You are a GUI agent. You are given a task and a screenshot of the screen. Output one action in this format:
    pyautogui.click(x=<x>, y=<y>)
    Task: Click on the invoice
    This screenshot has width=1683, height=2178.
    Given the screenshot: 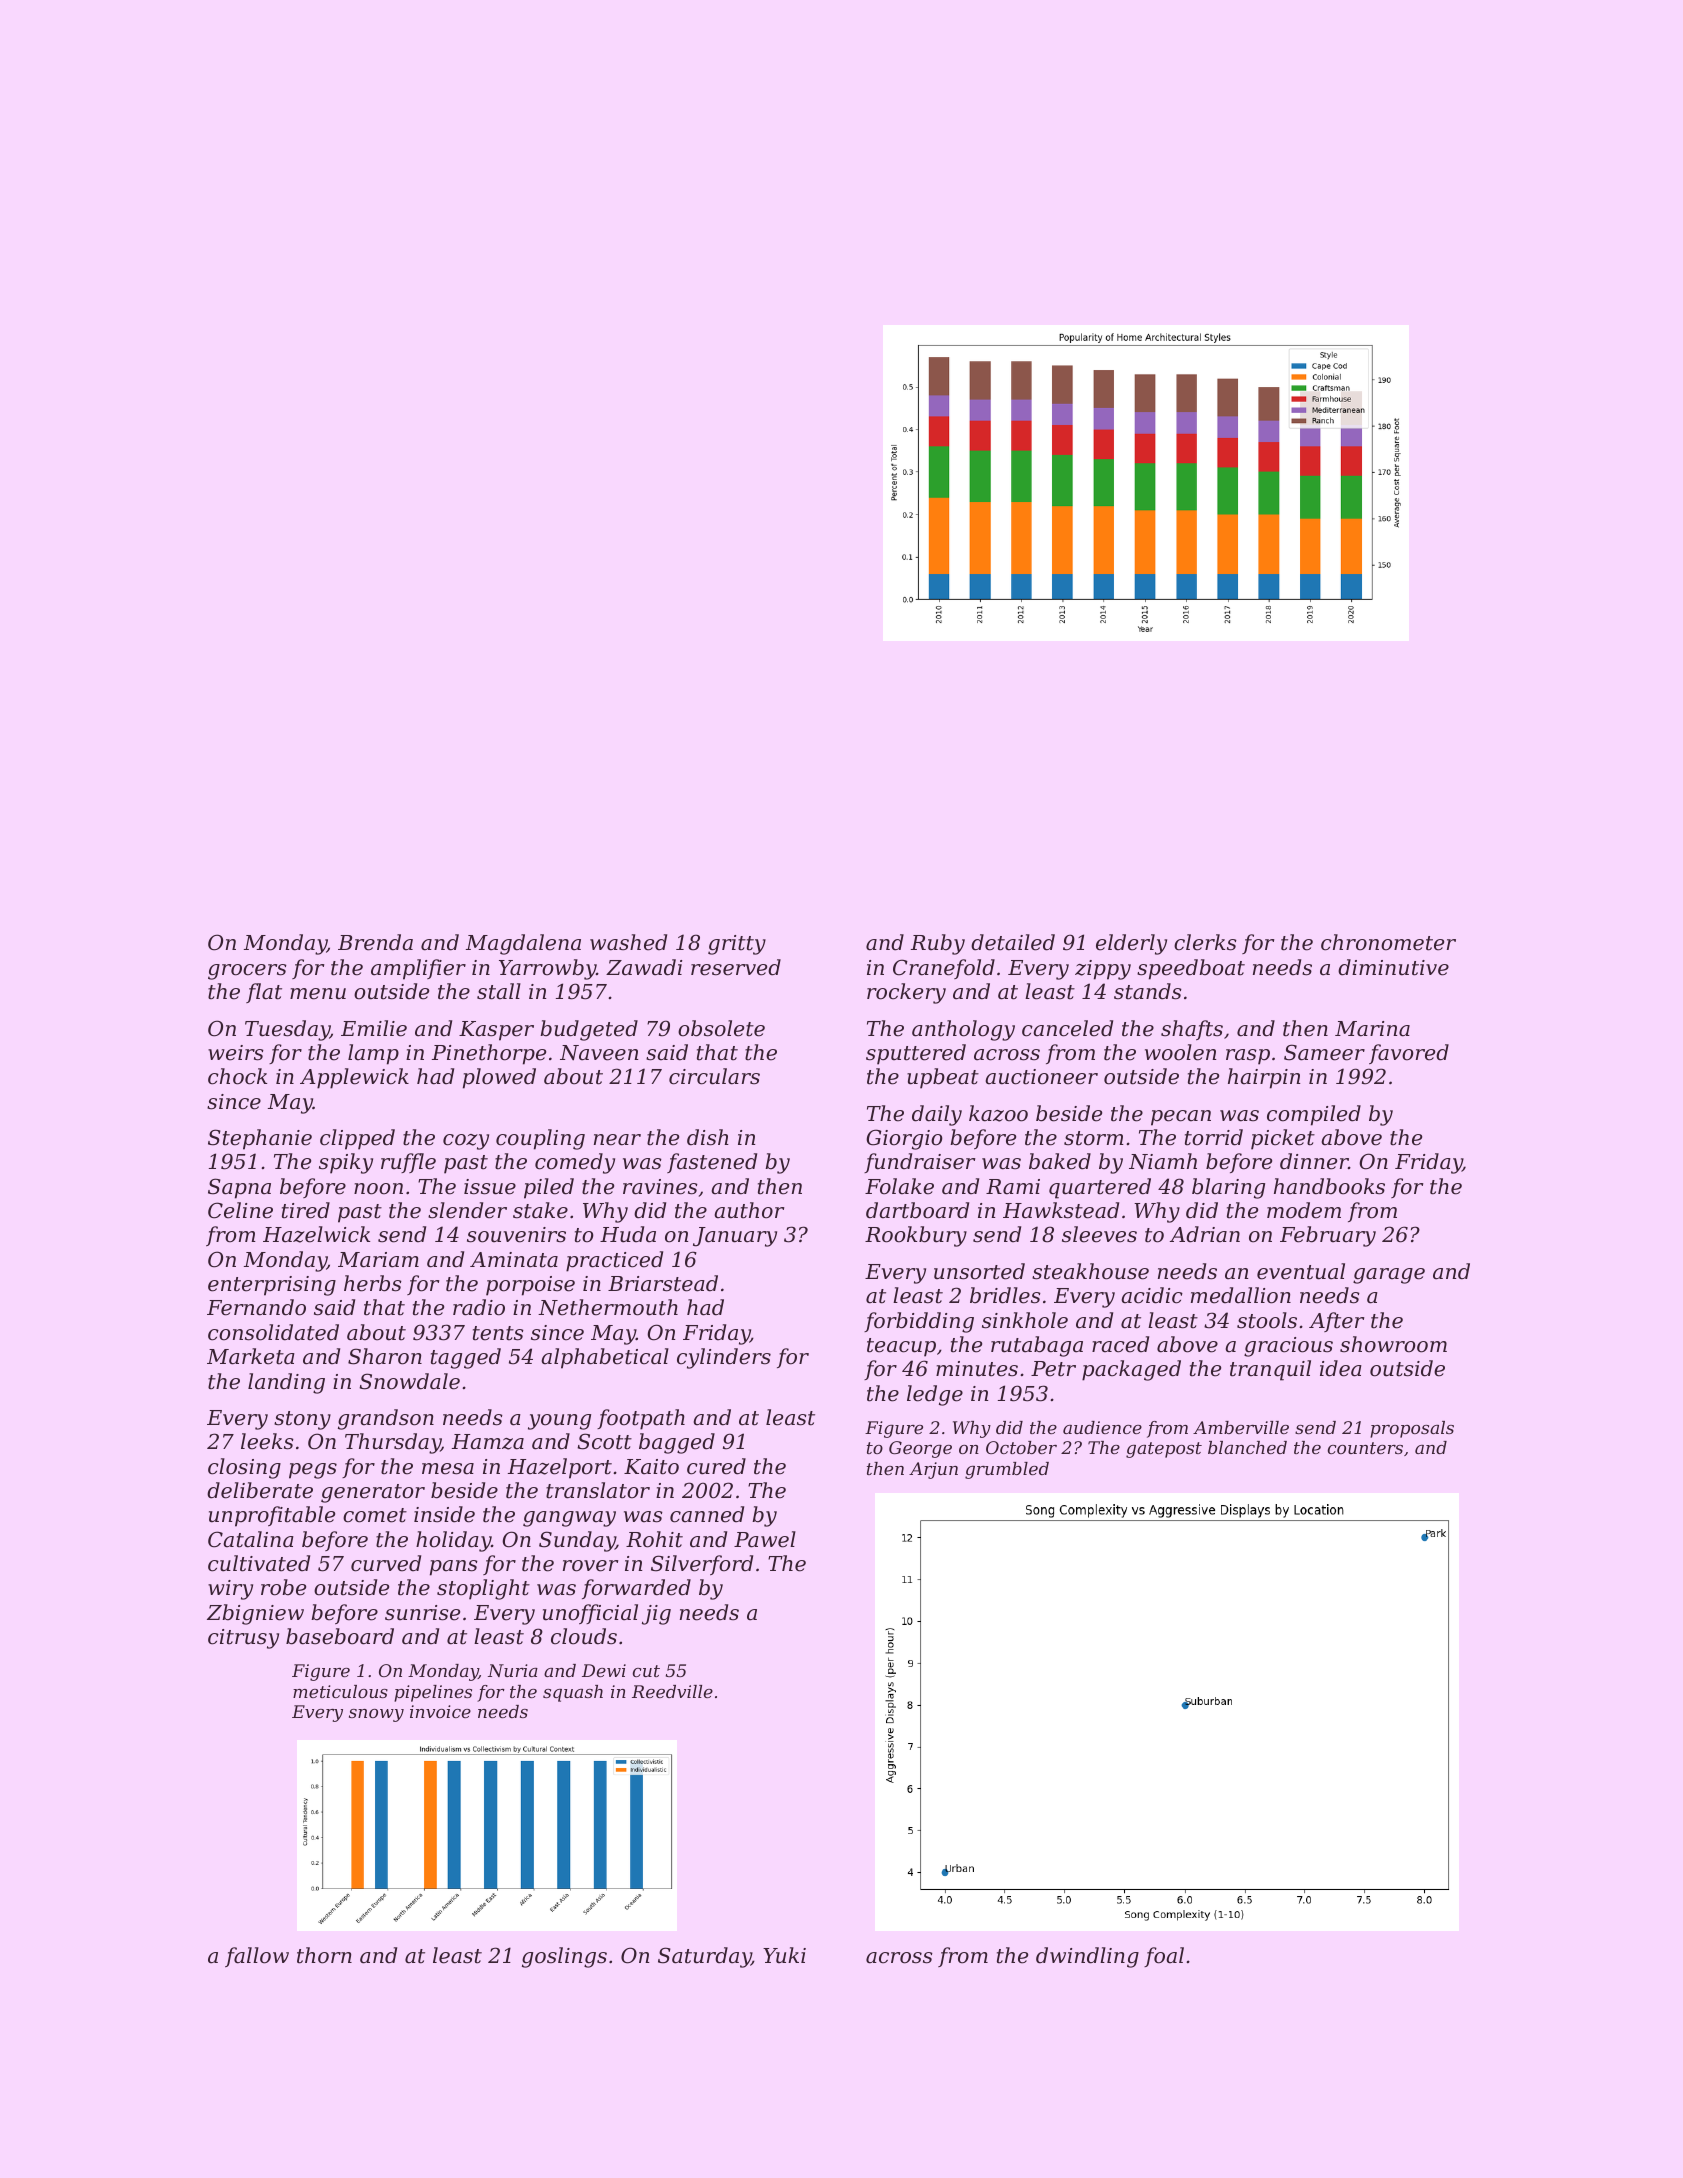 What is the action you would take?
    pyautogui.click(x=440, y=1711)
